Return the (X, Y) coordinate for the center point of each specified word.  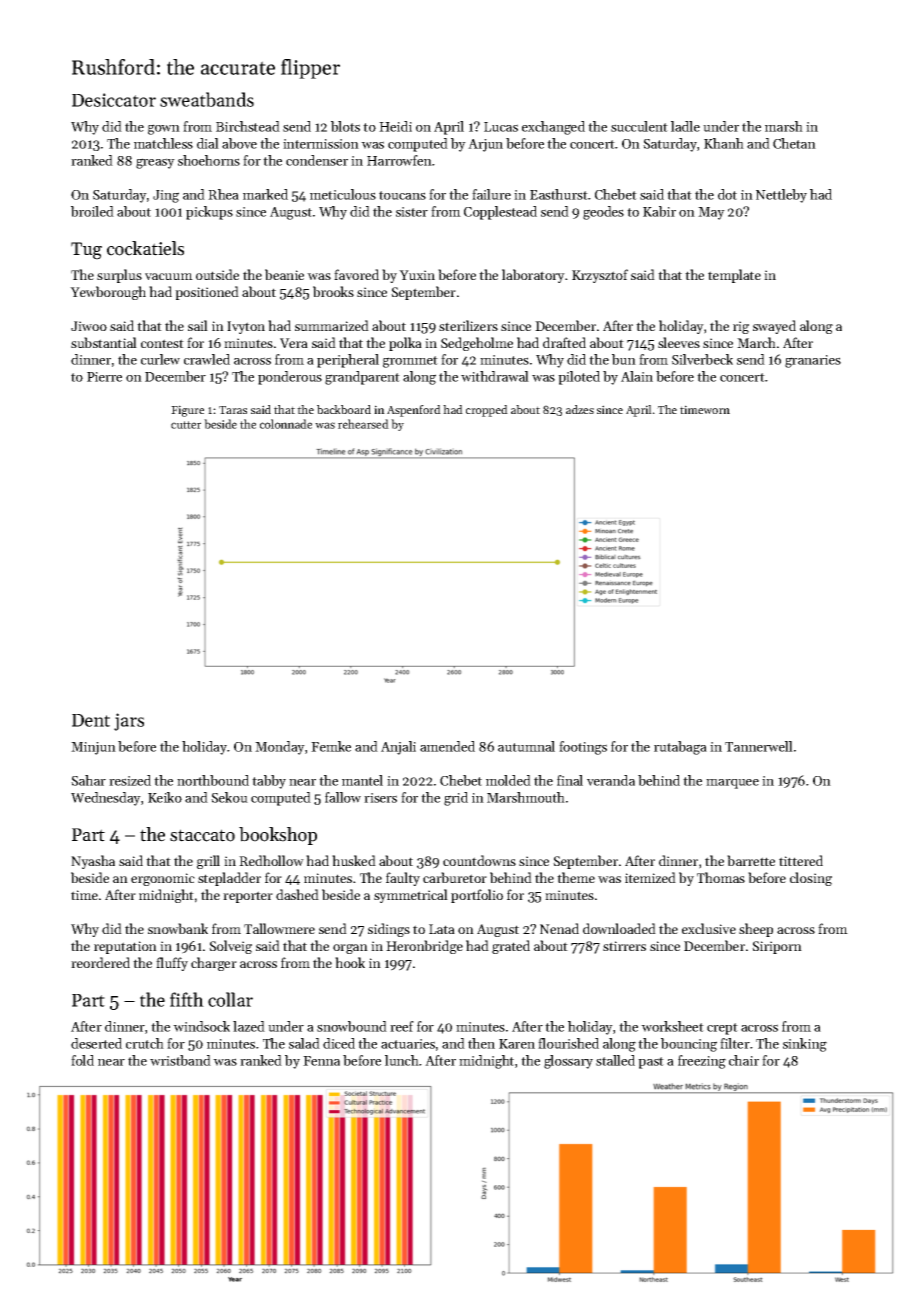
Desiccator (114, 100)
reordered (100, 962)
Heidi (395, 126)
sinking (805, 1045)
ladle (685, 126)
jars (129, 722)
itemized (650, 877)
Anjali (398, 748)
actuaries (408, 1044)
